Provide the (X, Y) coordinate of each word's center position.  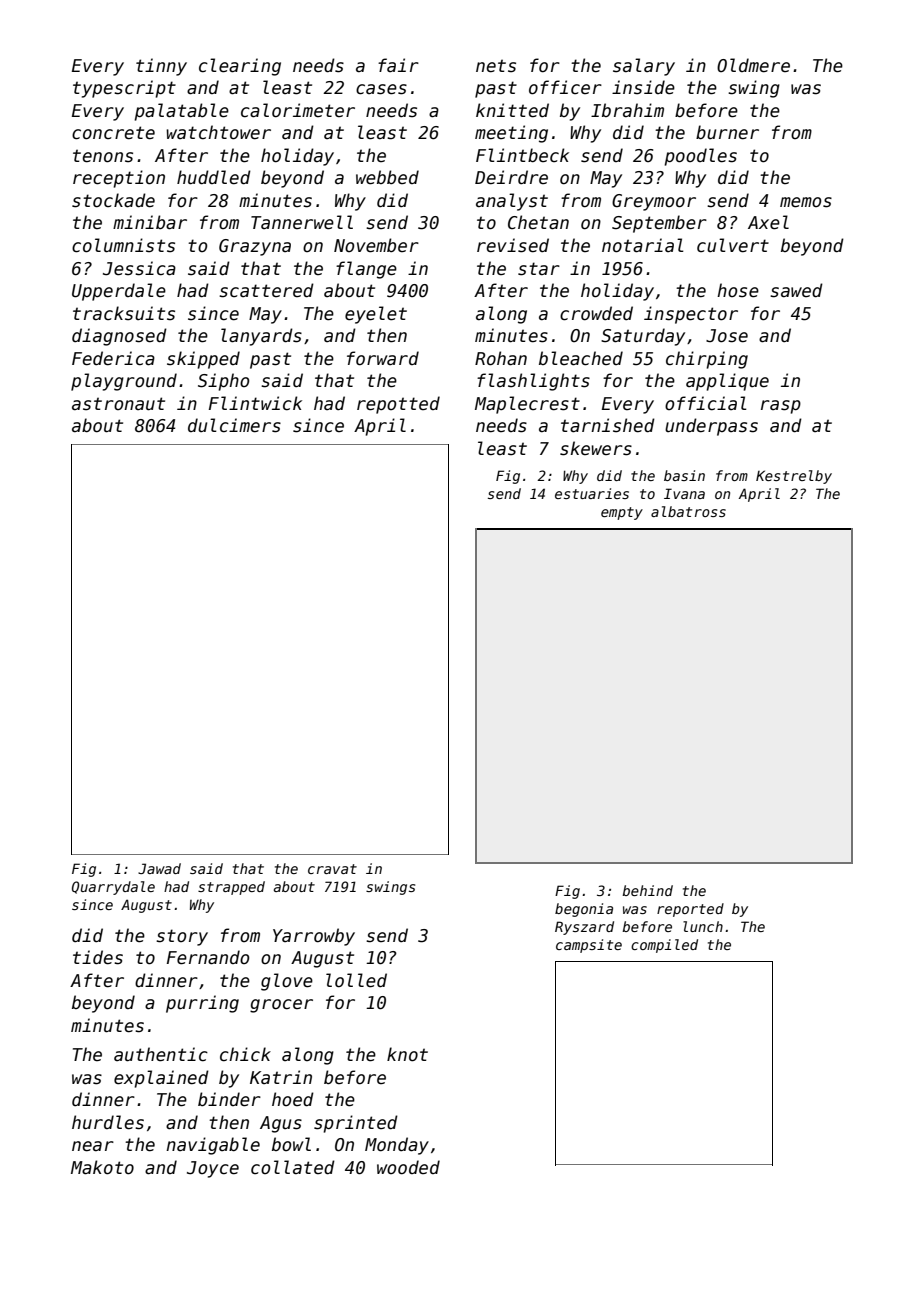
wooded (408, 1167)
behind (647, 890)
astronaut (118, 404)
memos (806, 202)
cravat (332, 869)
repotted (398, 405)
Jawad (159, 868)
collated (293, 1167)
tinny (161, 67)
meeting (511, 134)
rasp (781, 407)
